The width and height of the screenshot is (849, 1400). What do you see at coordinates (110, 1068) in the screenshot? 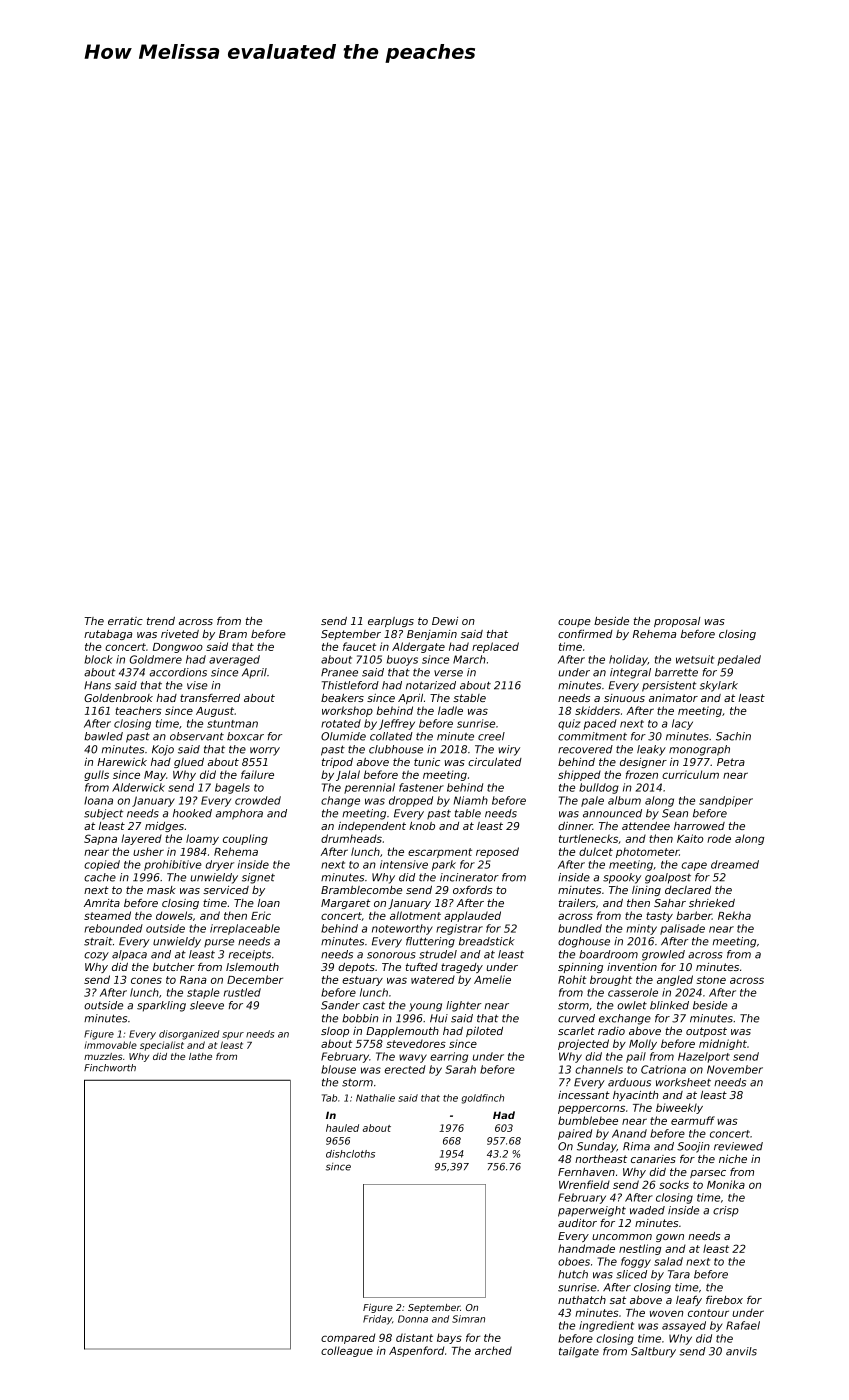
I see `Finchworth` at bounding box center [110, 1068].
